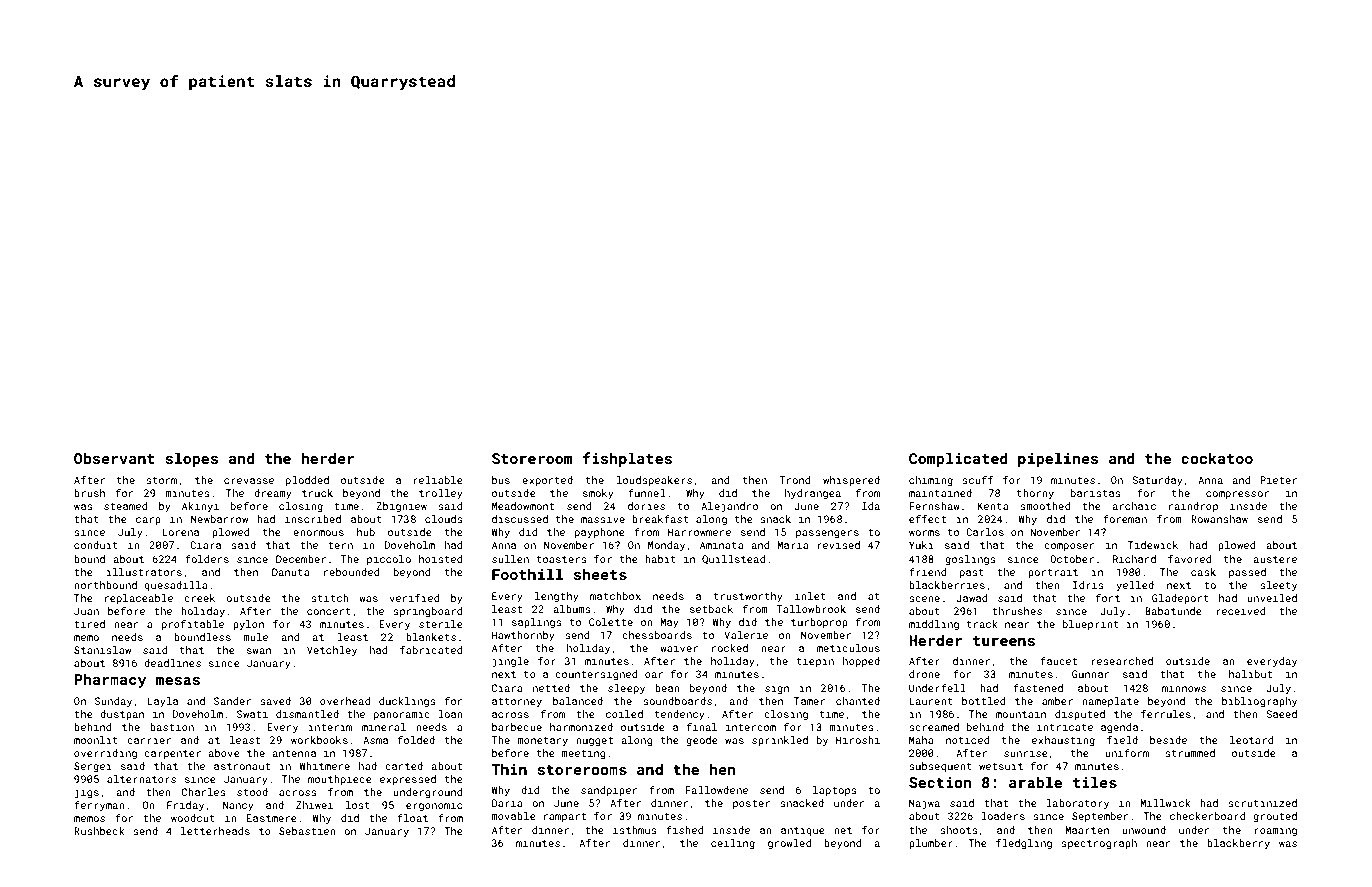 This screenshot has height=887, width=1372. I want to click on letterheads, so click(215, 831).
